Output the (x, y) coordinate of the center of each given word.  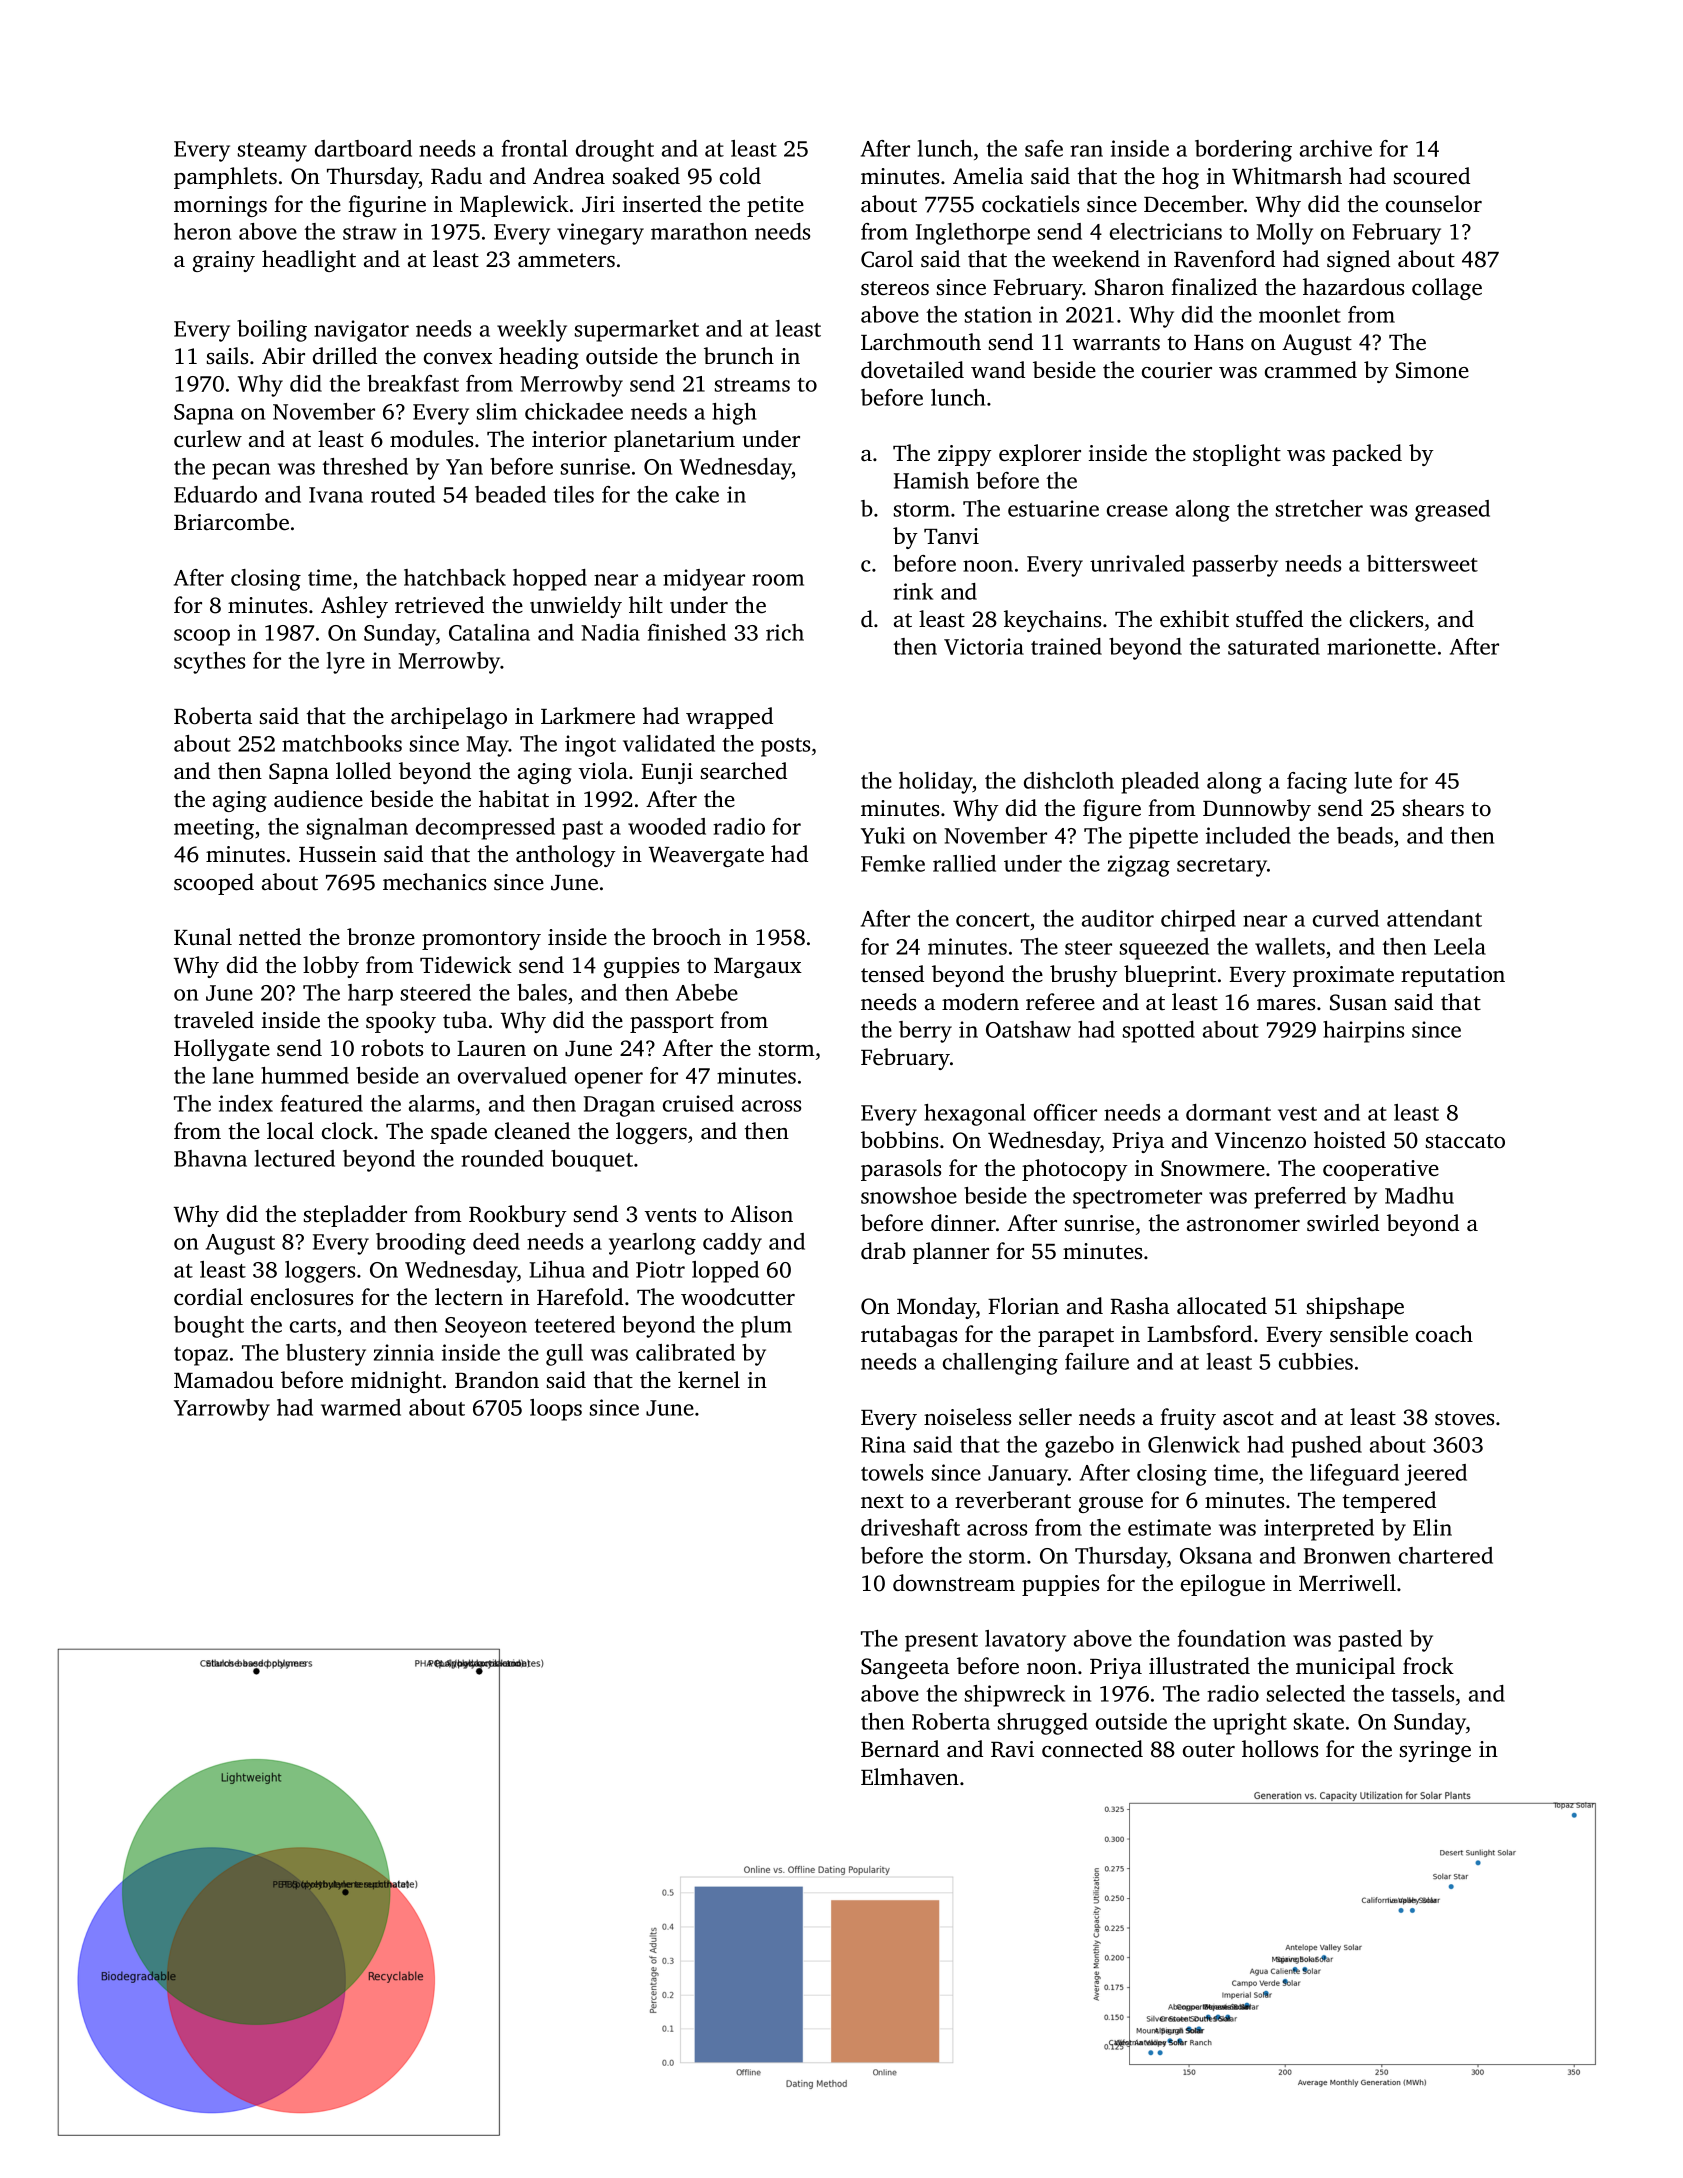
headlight (309, 261)
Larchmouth (921, 342)
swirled (1343, 1223)
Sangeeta (905, 1668)
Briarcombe (231, 522)
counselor (1434, 204)
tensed (892, 974)
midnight (396, 1382)
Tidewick (466, 965)
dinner (963, 1223)
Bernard (900, 1748)
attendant (1434, 918)
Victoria (984, 646)
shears (1433, 808)
